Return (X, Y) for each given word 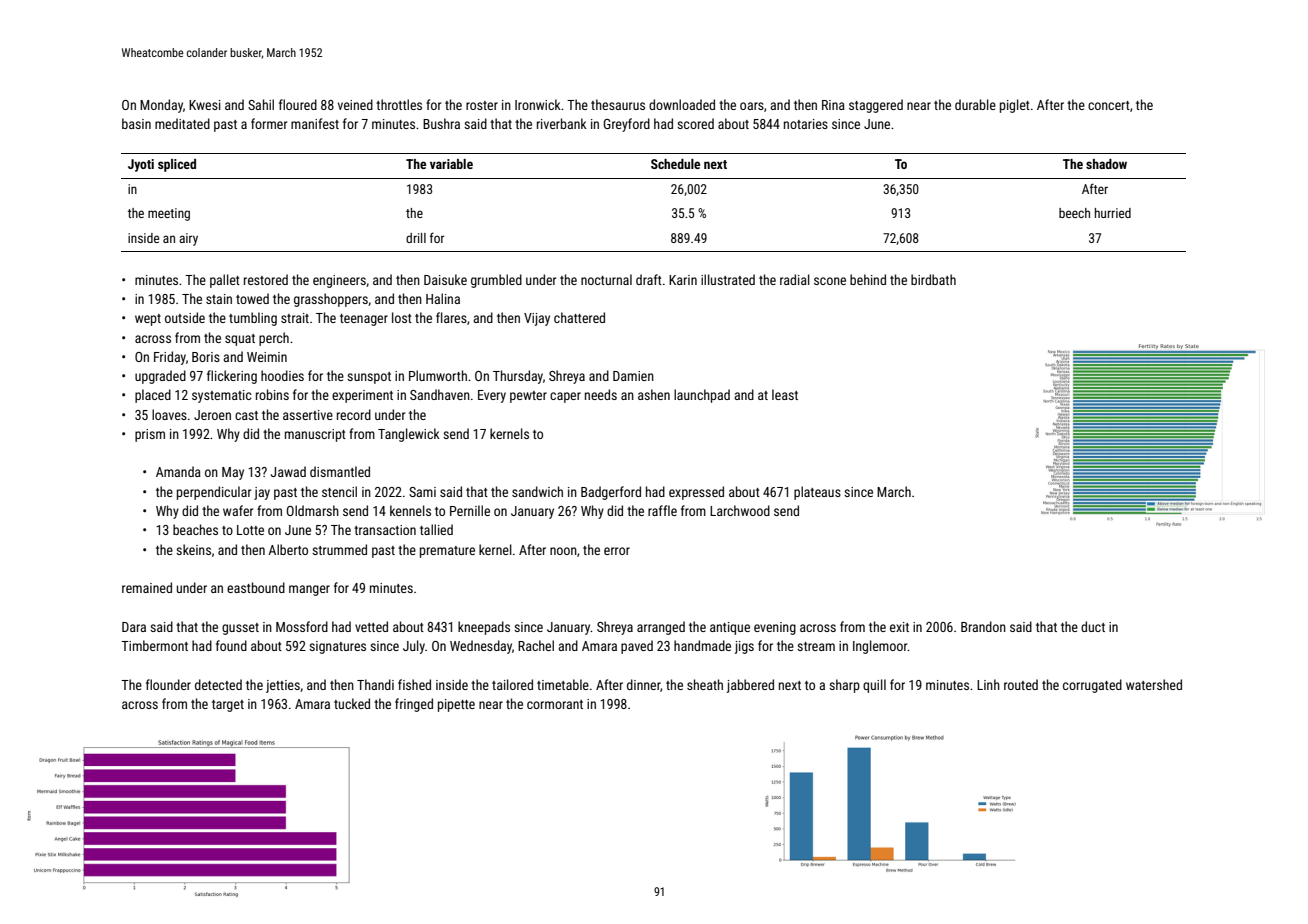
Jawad (288, 471)
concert (1109, 105)
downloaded (682, 104)
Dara (134, 627)
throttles (399, 104)
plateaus (817, 493)
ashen (654, 394)
